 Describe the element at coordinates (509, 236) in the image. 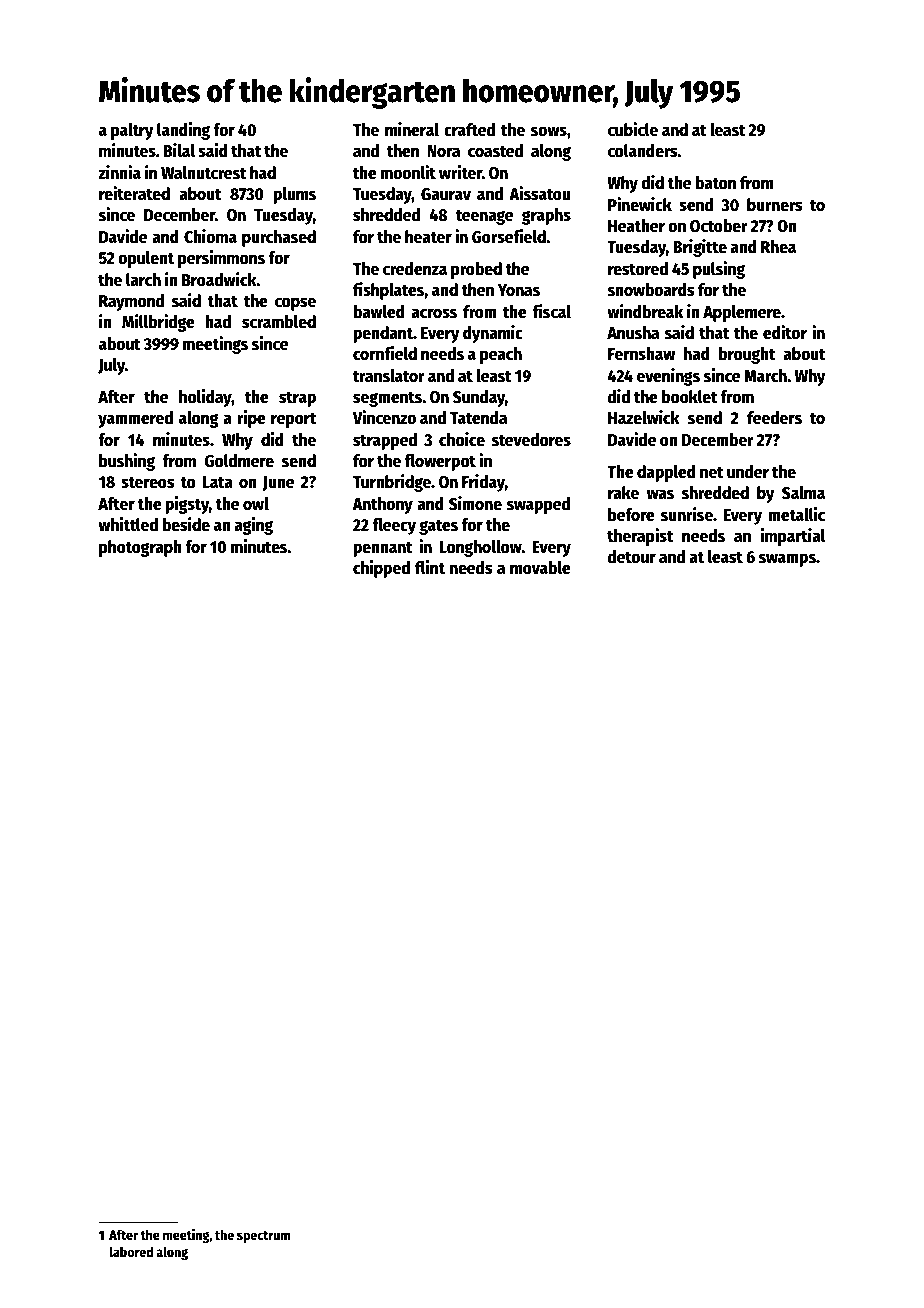

I see `Gorsefield` at that location.
